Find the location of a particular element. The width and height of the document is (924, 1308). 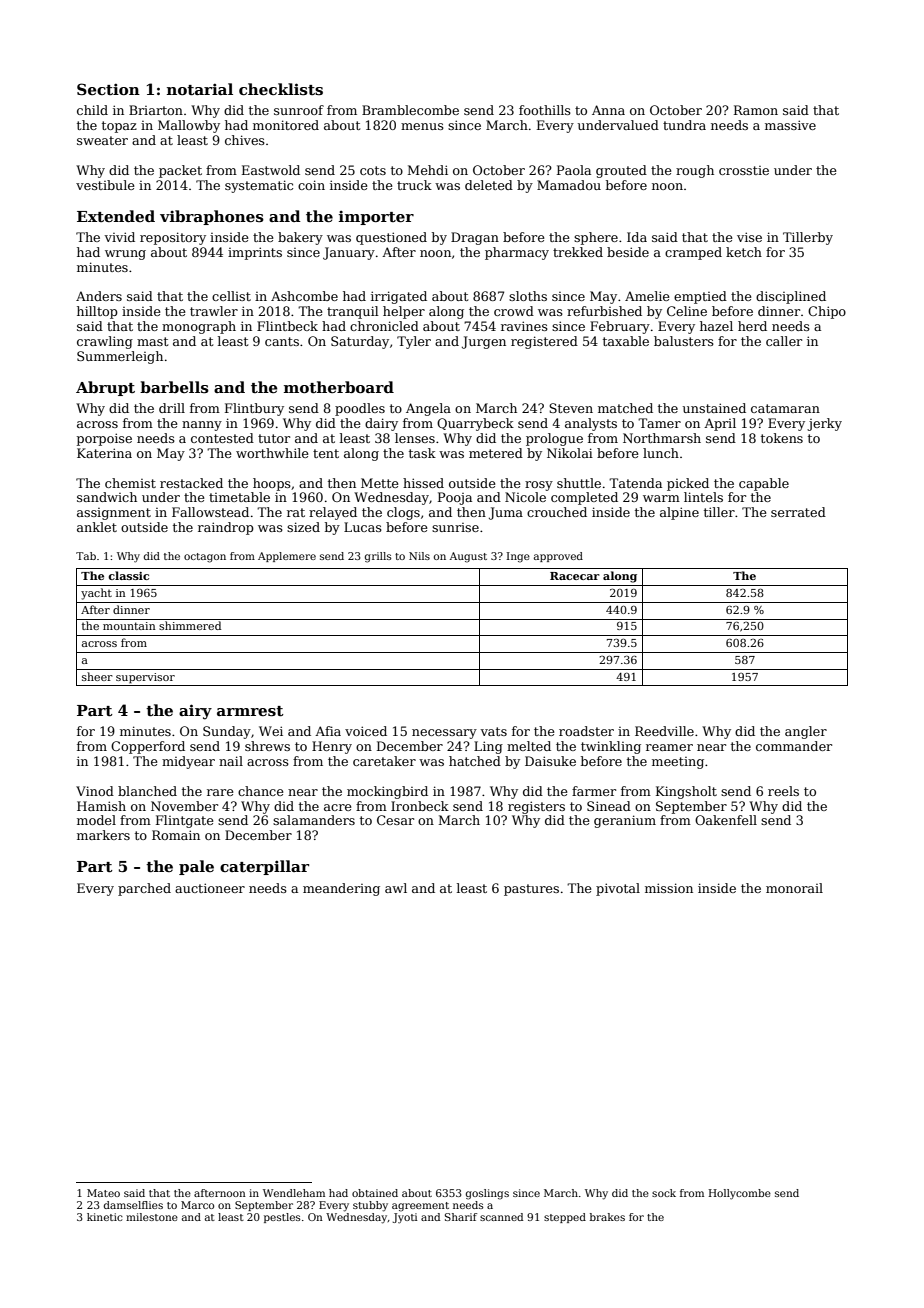

voiced is located at coordinates (366, 731).
